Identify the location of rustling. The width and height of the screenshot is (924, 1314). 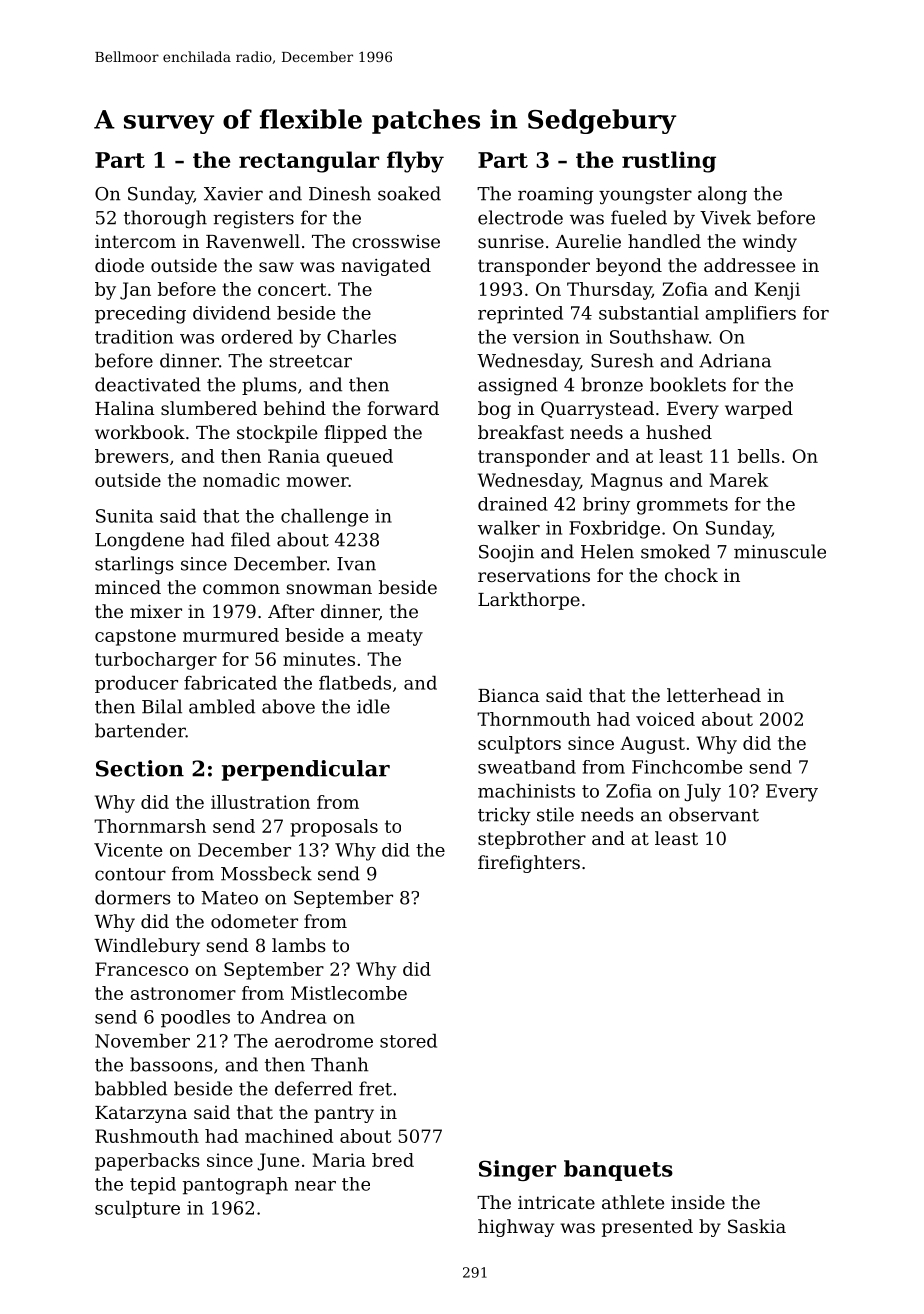
(669, 162).
